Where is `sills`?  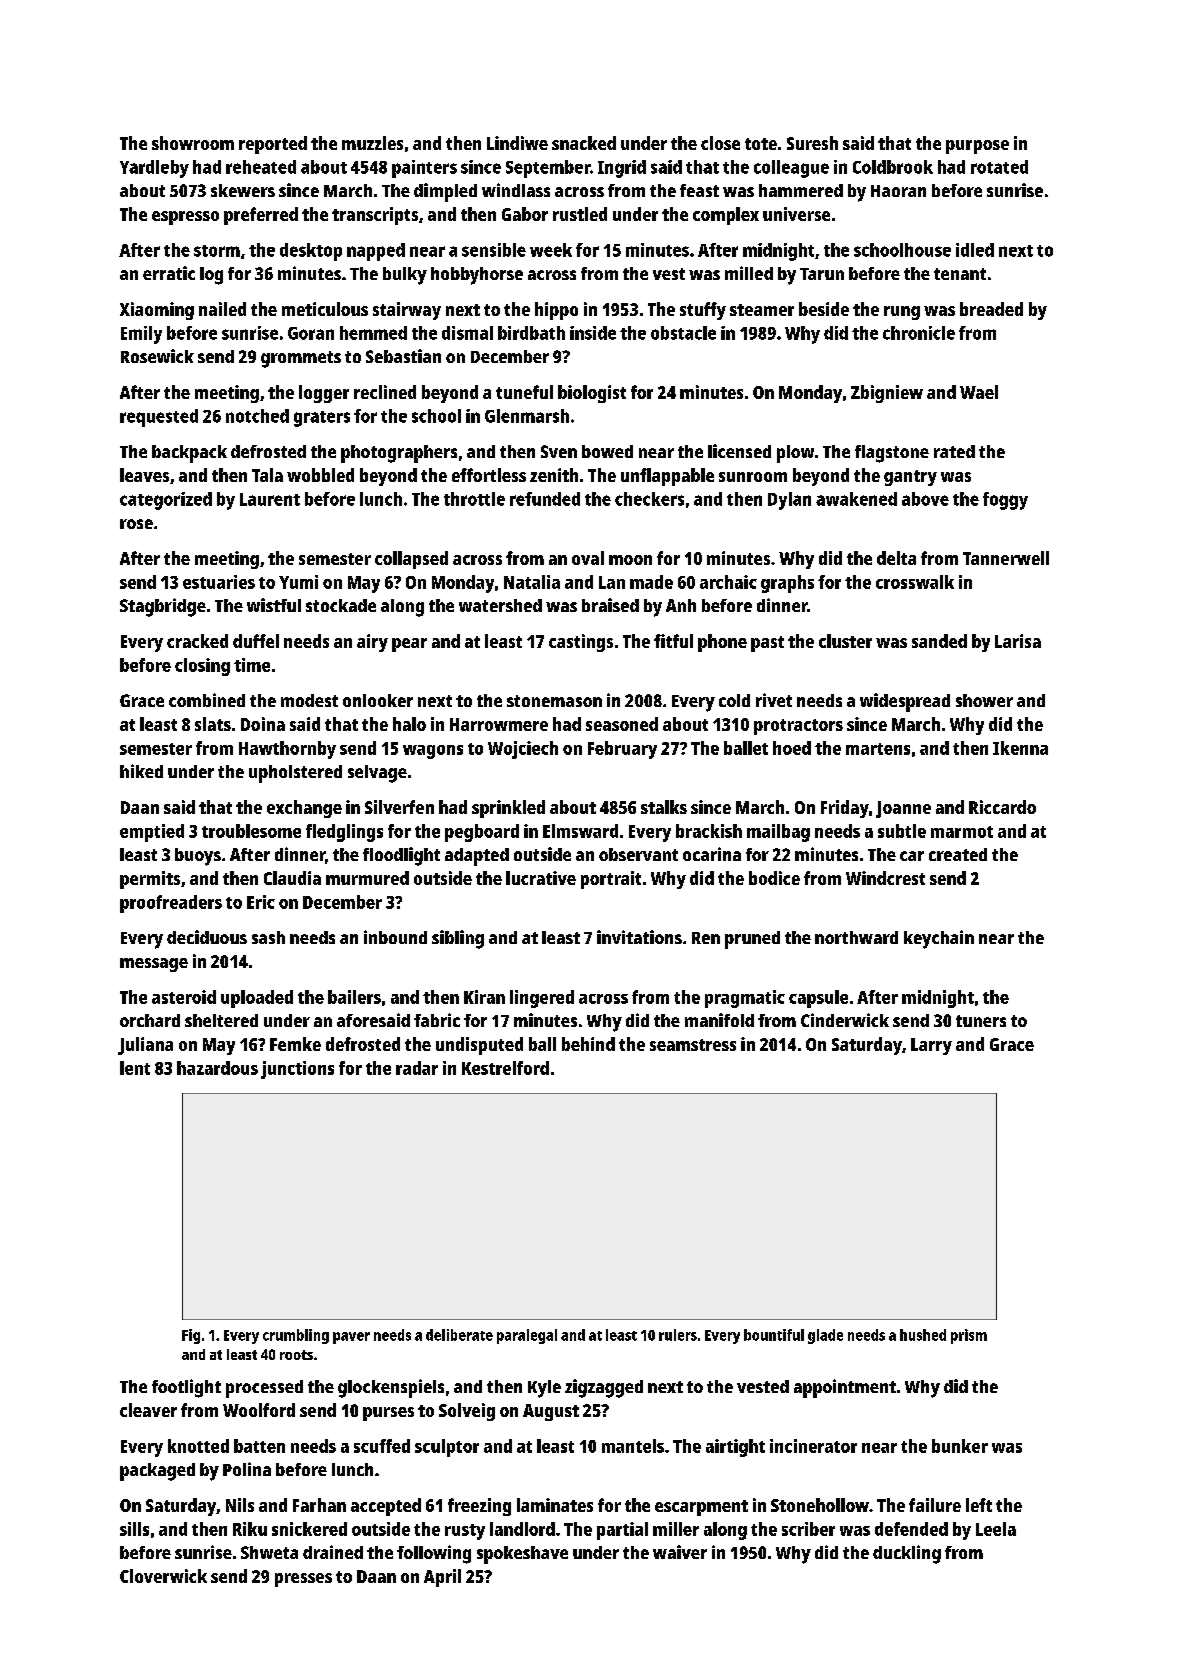 sills is located at coordinates (134, 1529).
